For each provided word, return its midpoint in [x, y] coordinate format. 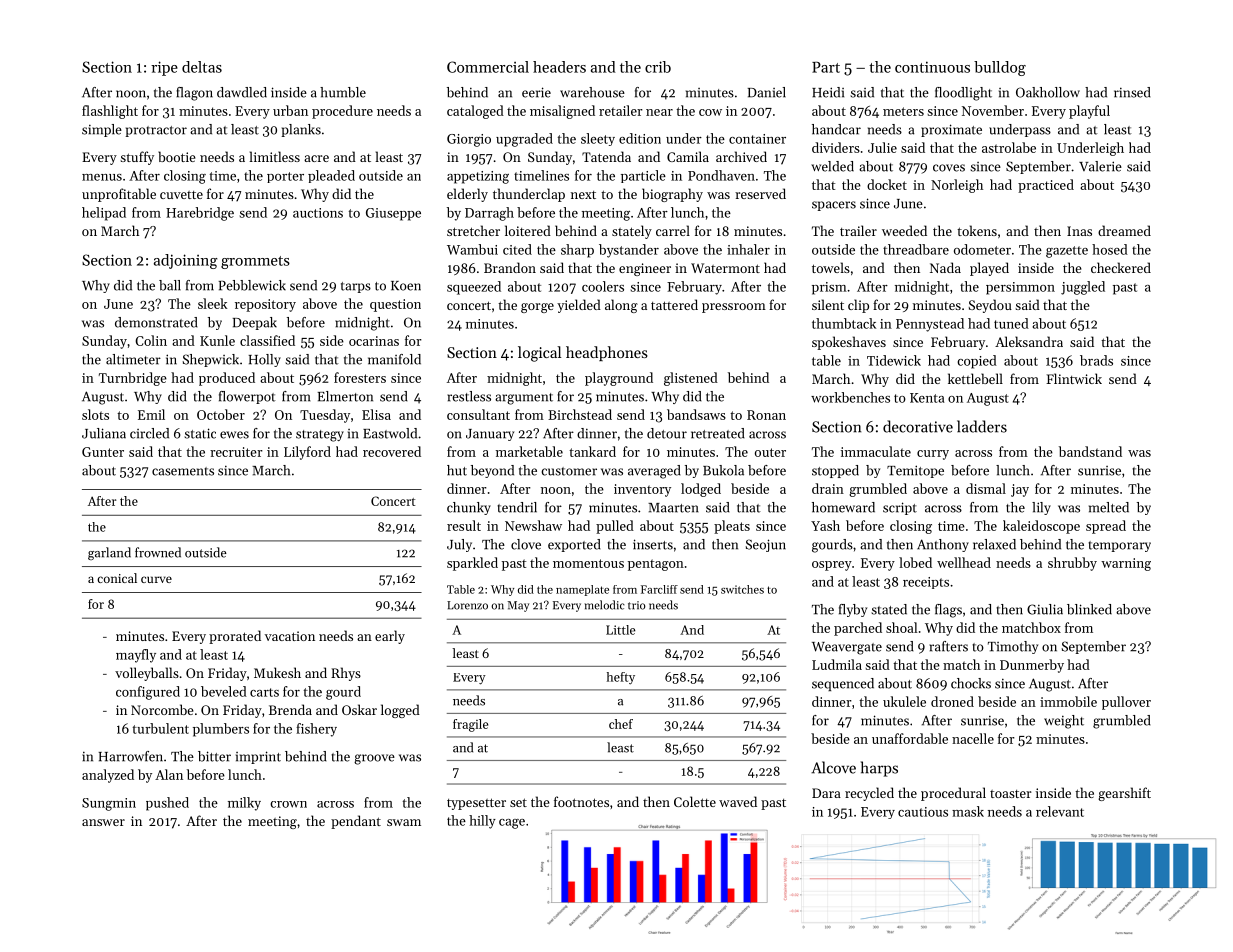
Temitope [915, 471]
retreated [718, 433]
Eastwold [390, 433]
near [659, 112]
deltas [202, 67]
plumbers [221, 730]
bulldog [1000, 68]
